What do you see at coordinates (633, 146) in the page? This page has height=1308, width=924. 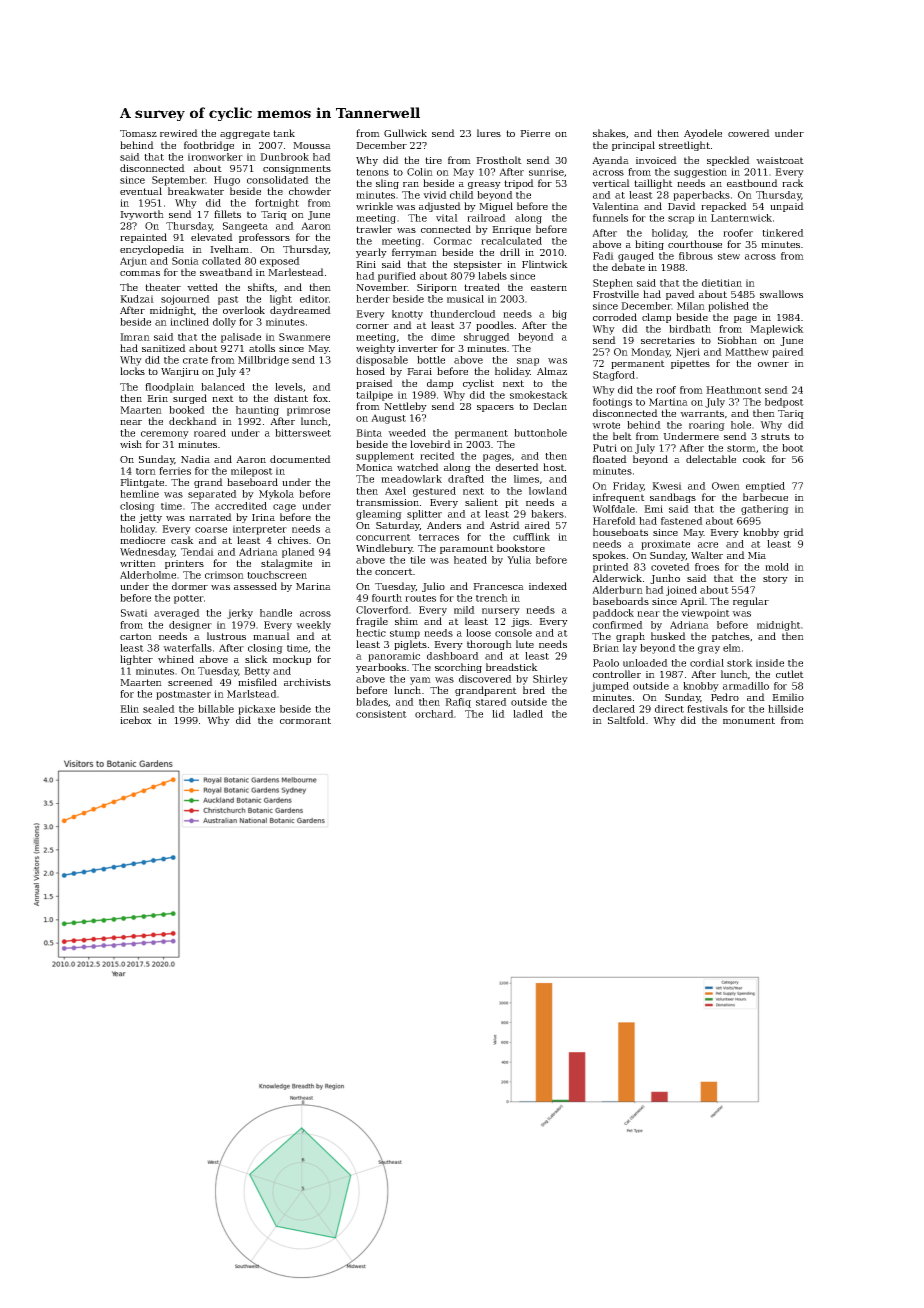 I see `principal` at bounding box center [633, 146].
